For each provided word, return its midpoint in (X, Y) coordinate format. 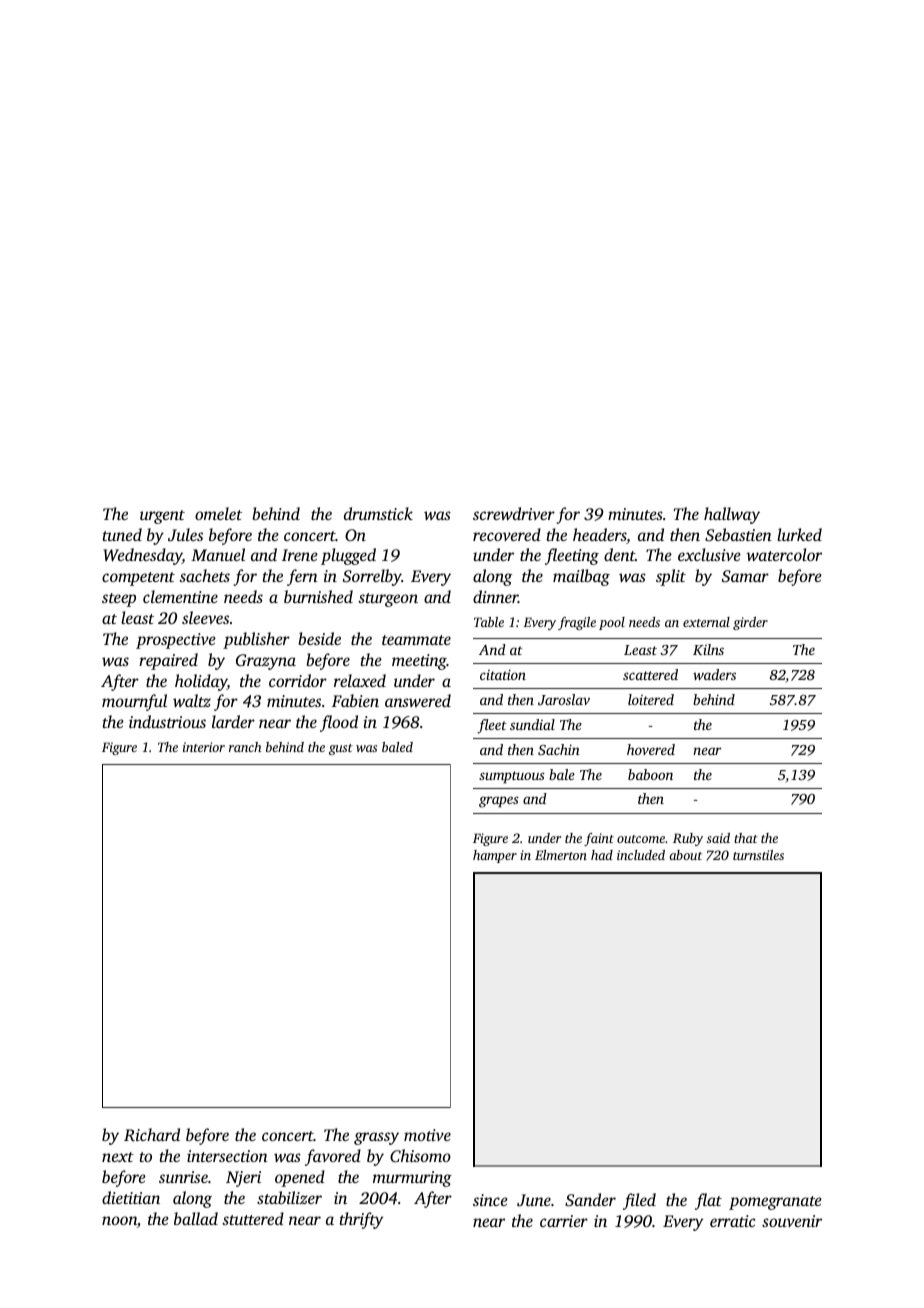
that (746, 838)
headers (600, 536)
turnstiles (758, 855)
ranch (245, 747)
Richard (152, 1135)
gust (341, 749)
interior (204, 747)
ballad (196, 1218)
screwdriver (514, 513)
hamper (495, 856)
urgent (162, 517)
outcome (641, 839)
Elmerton (561, 855)
